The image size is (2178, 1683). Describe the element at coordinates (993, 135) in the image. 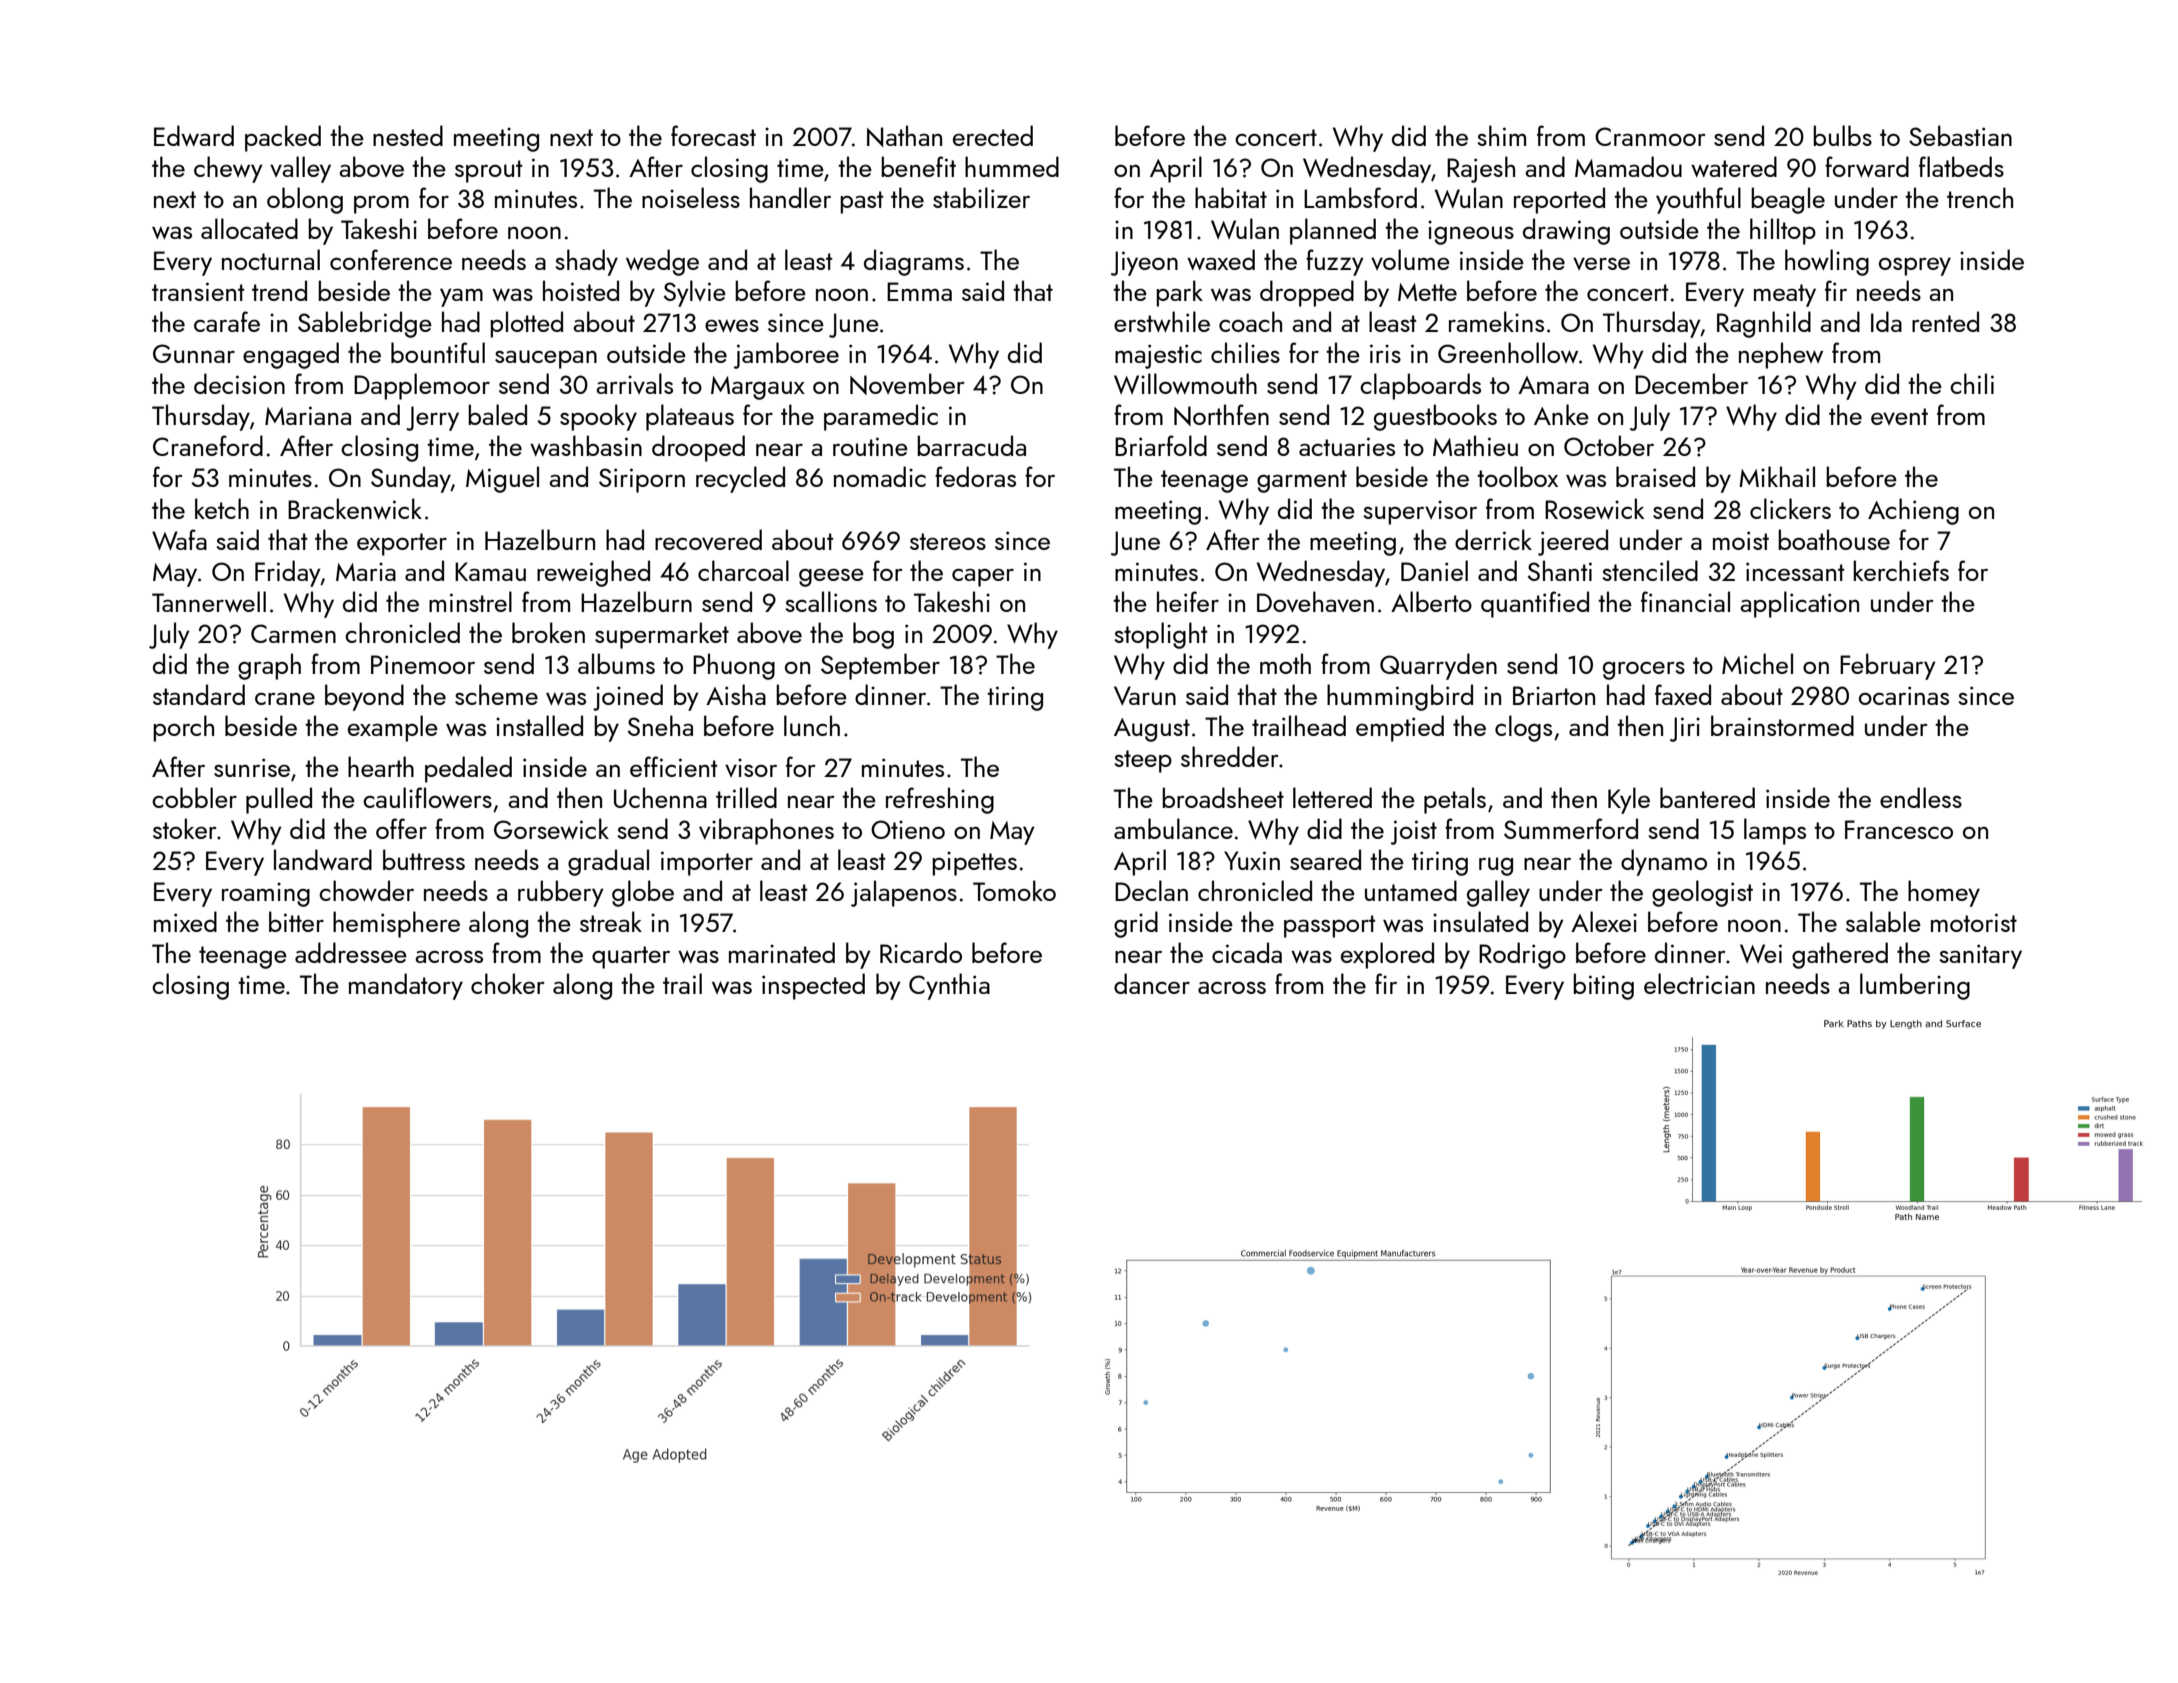

I see `erected` at that location.
